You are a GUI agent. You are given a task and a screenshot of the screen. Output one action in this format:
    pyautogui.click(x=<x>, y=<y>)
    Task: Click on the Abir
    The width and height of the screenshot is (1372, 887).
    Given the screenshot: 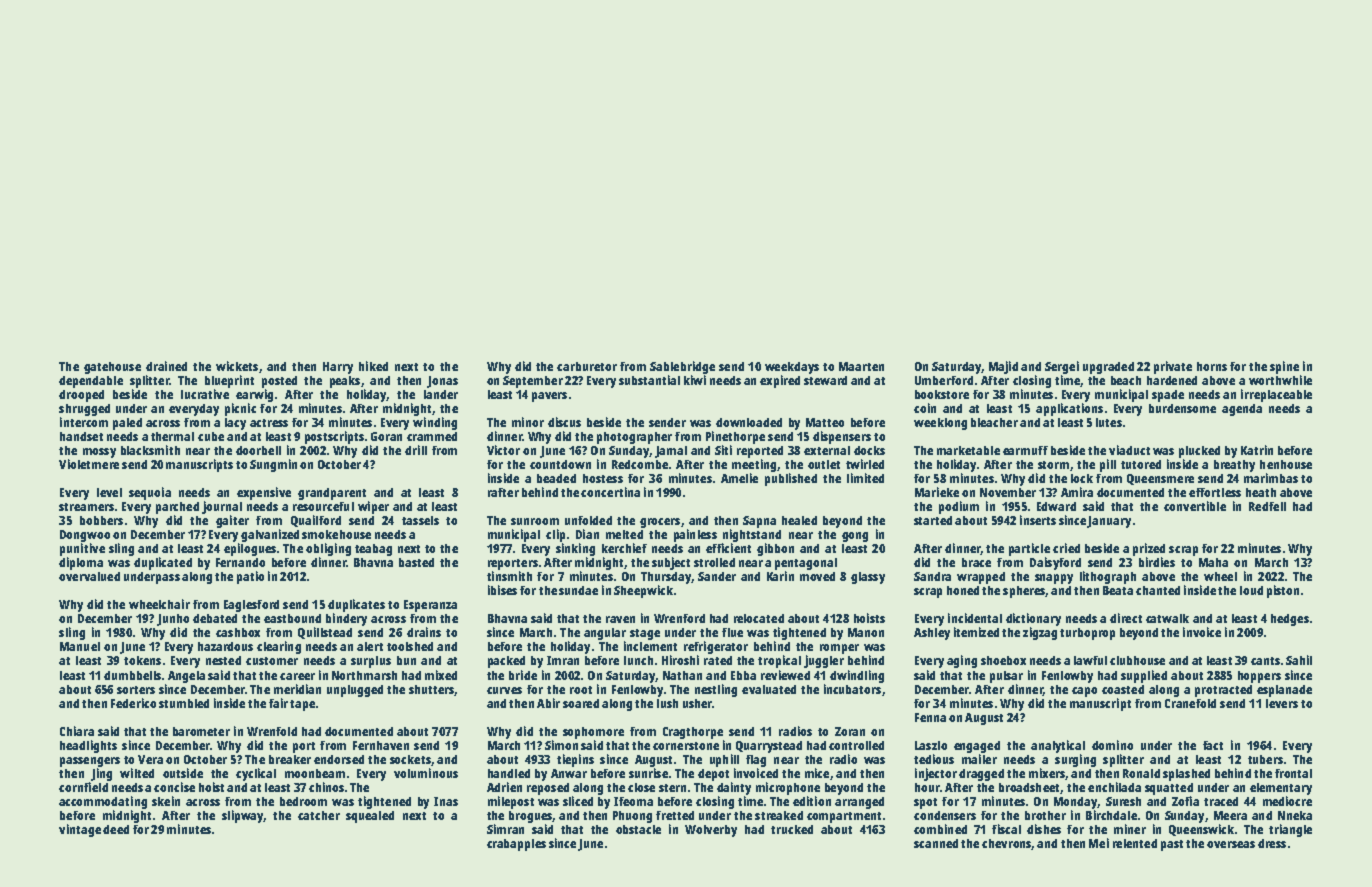 What is the action you would take?
    pyautogui.click(x=548, y=703)
